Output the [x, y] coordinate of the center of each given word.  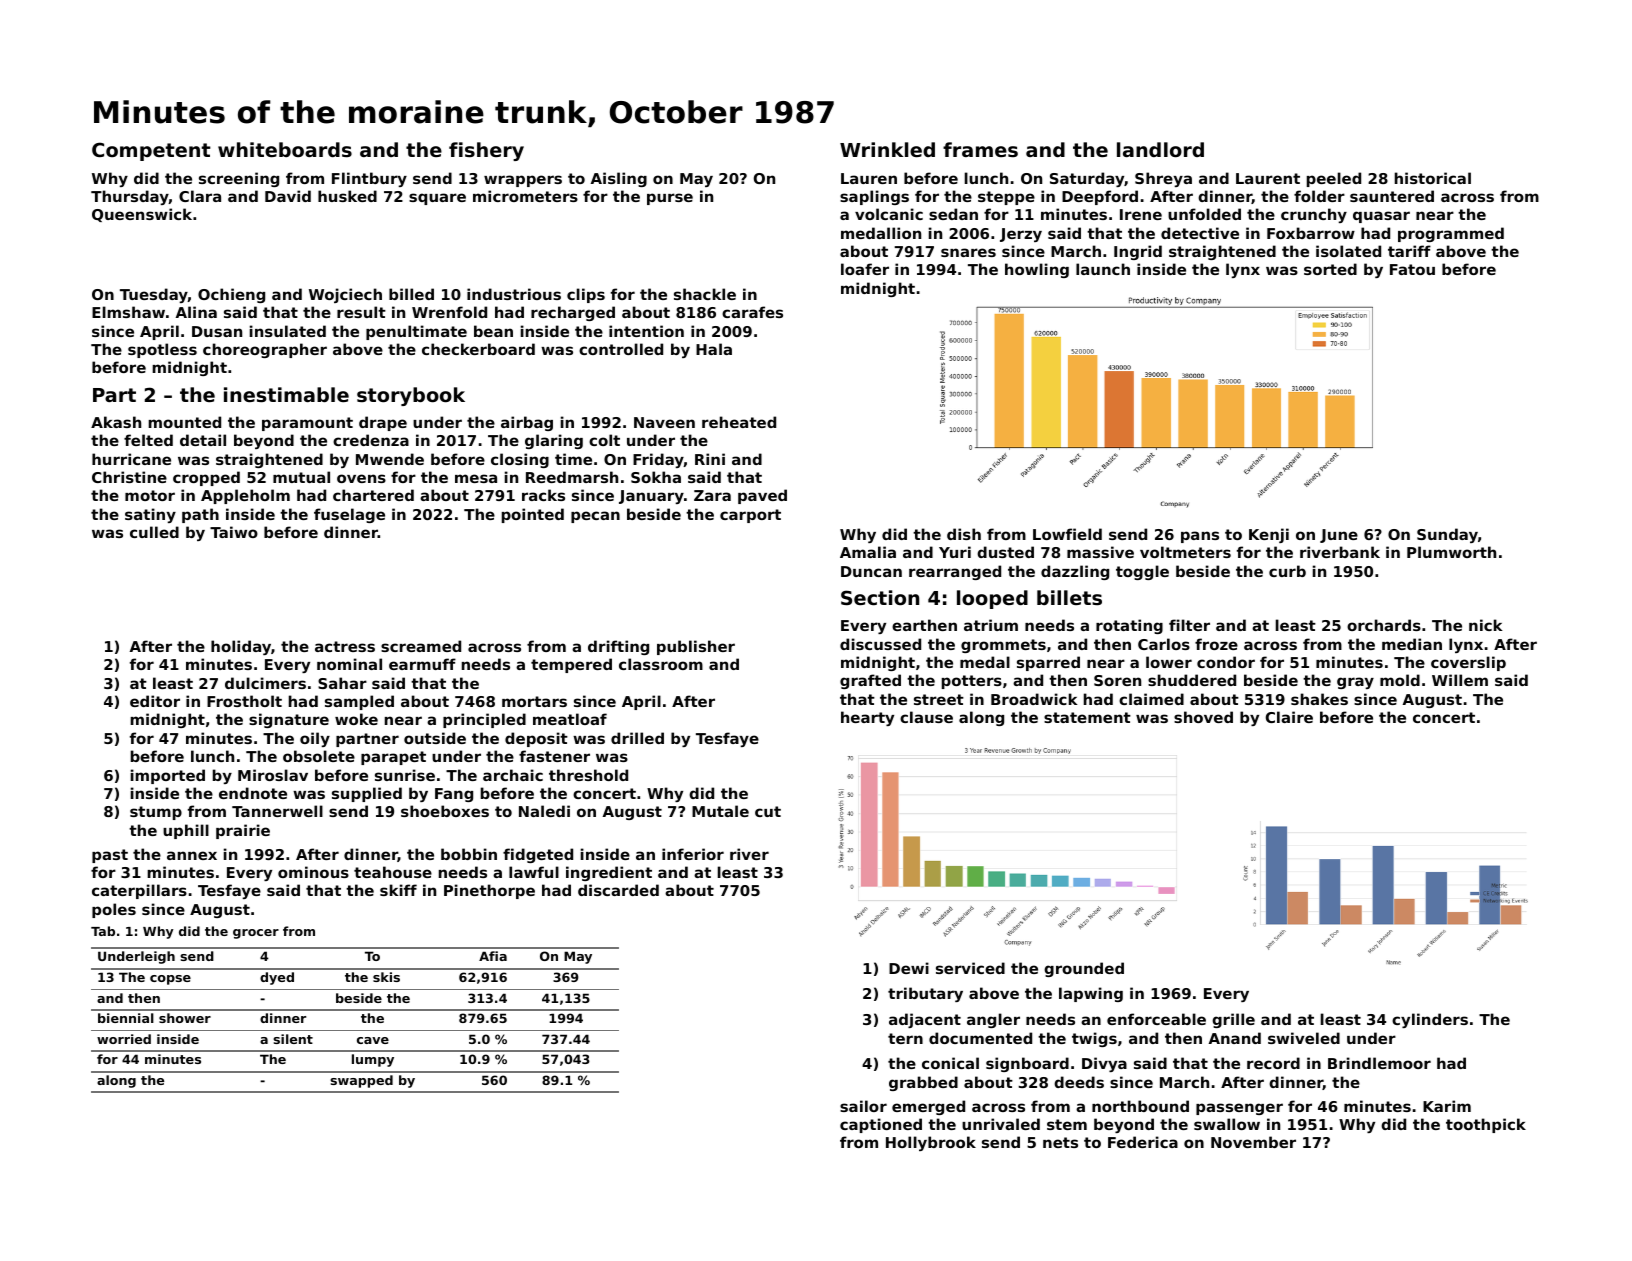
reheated [739, 422]
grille [1233, 1020]
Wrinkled [887, 149]
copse [170, 980]
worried [124, 1039]
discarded [618, 890]
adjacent [925, 1020]
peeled [1334, 179]
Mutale [720, 811]
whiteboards [285, 149]
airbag [527, 423]
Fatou [1412, 269]
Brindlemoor [1379, 1063]
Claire [1289, 717]
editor [155, 701]
